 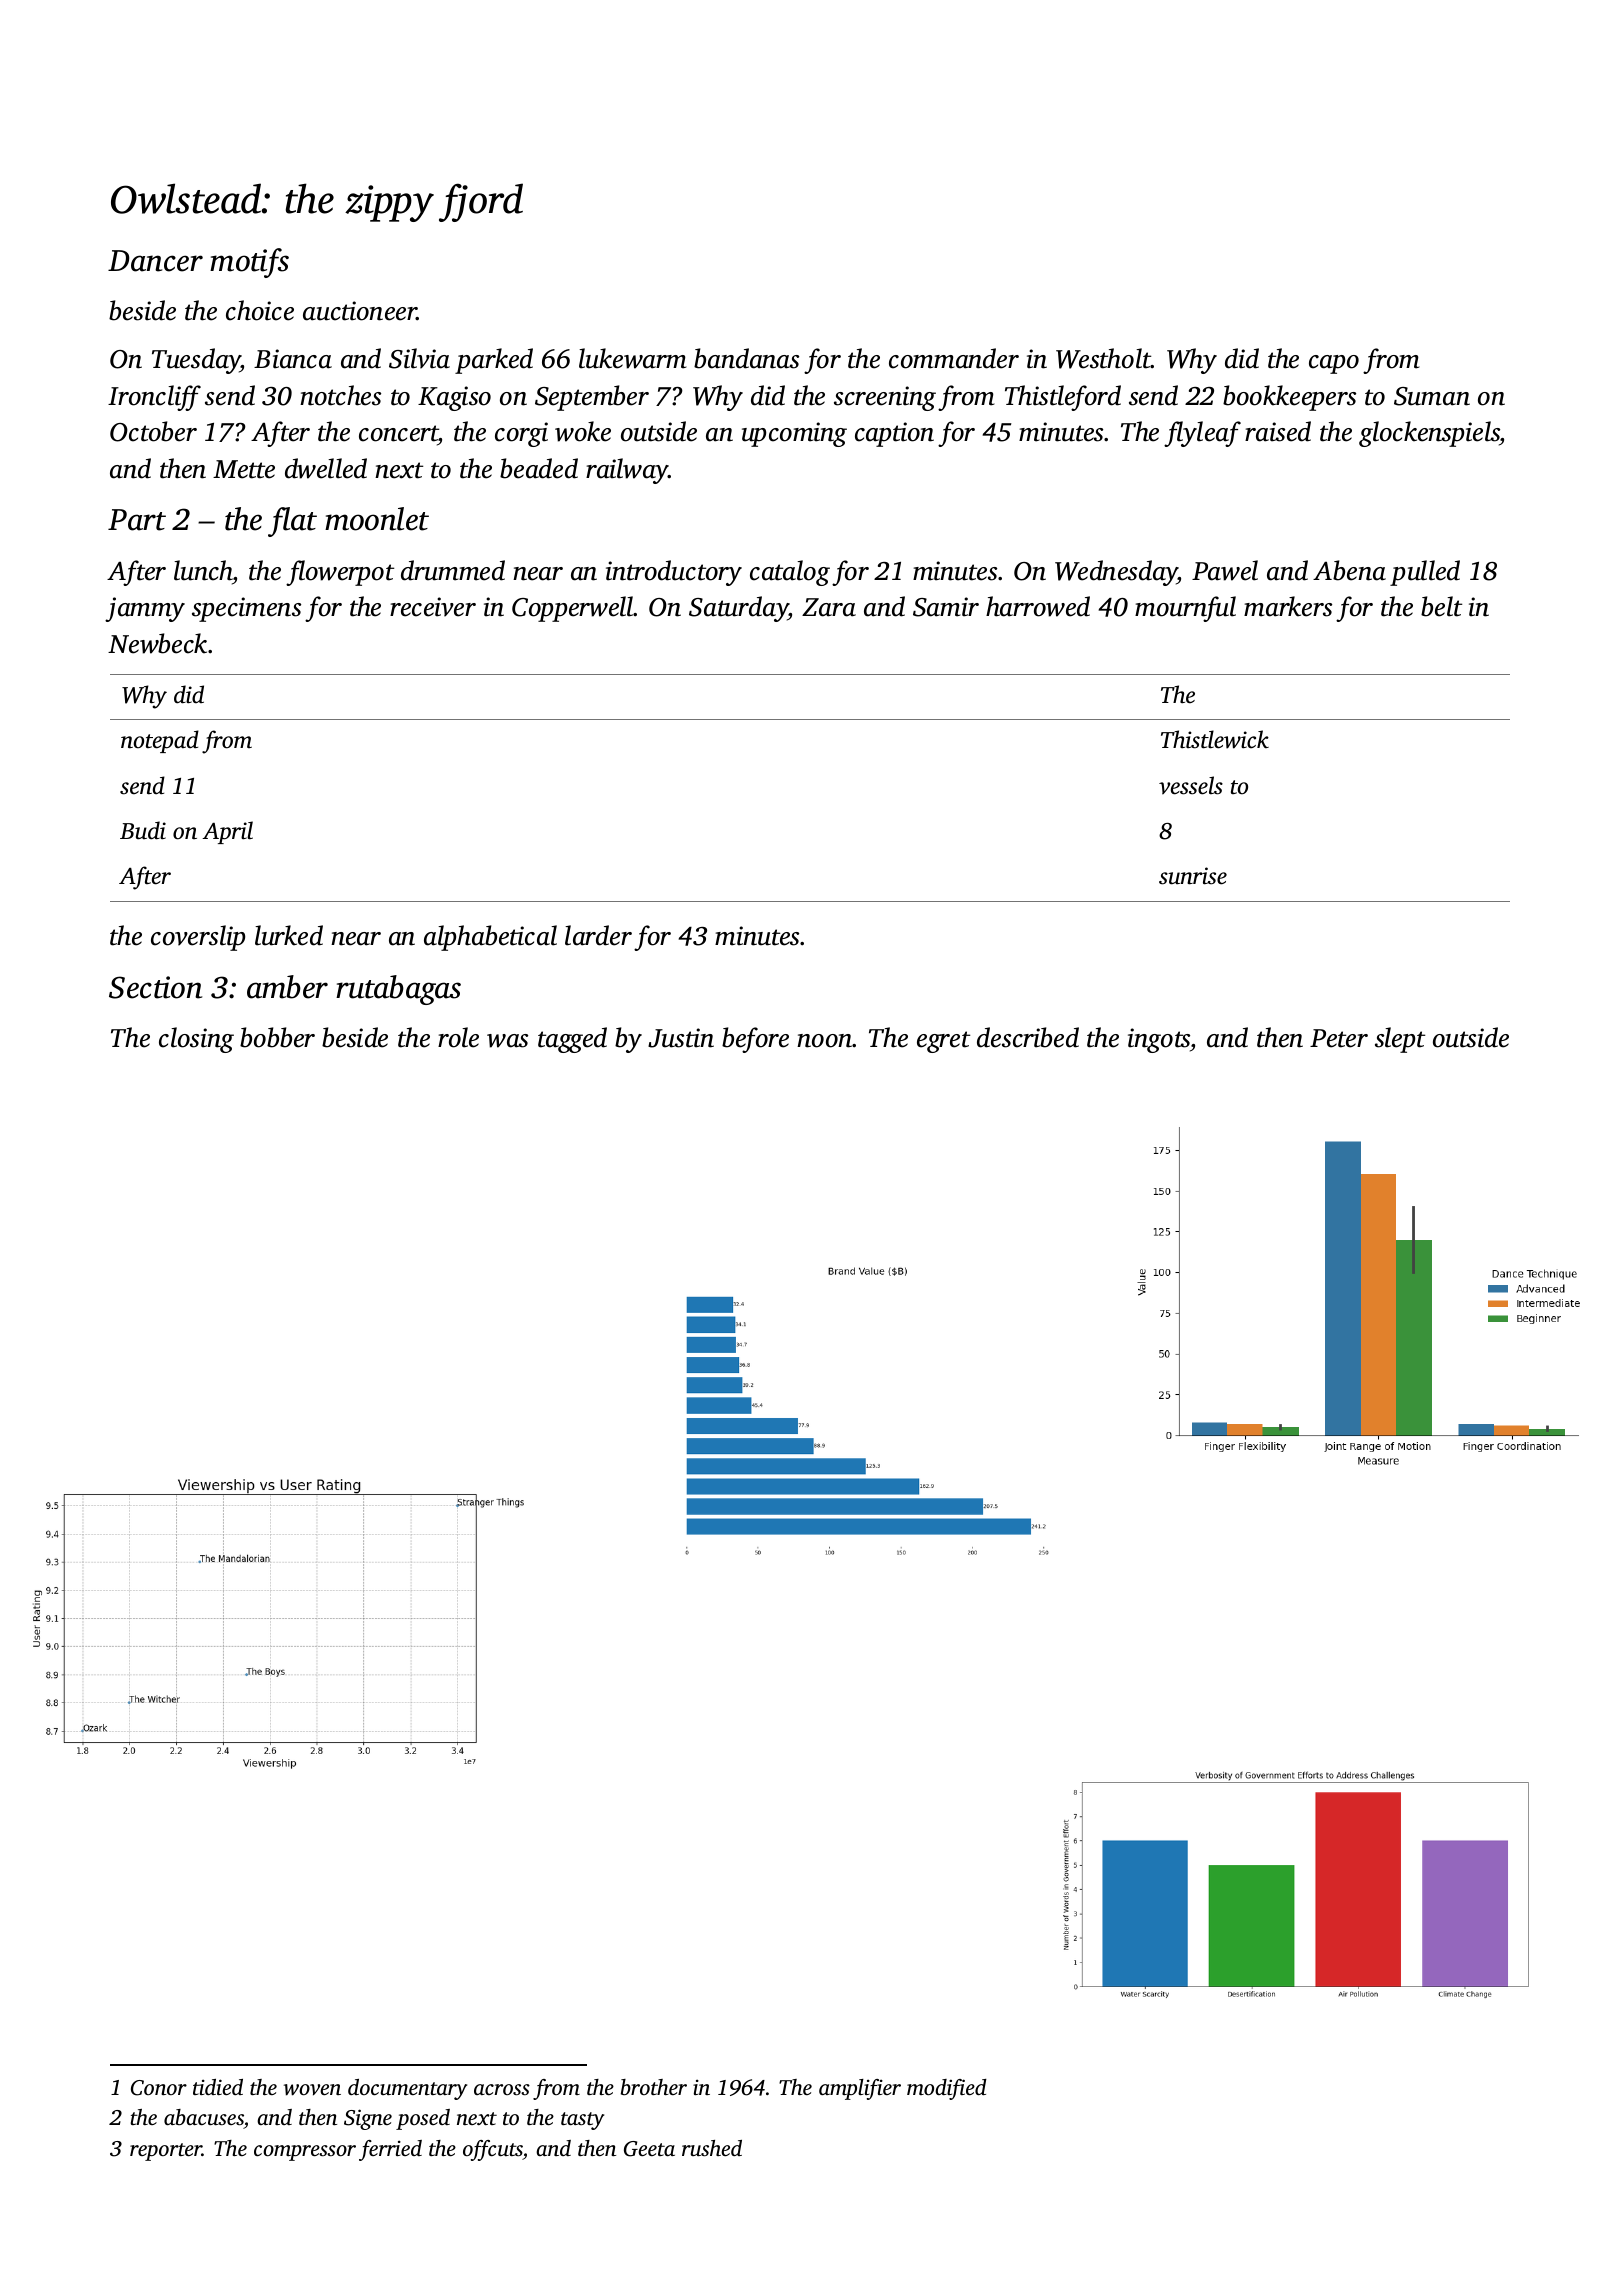 What do you see at coordinates (654, 2087) in the image?
I see `brother` at bounding box center [654, 2087].
